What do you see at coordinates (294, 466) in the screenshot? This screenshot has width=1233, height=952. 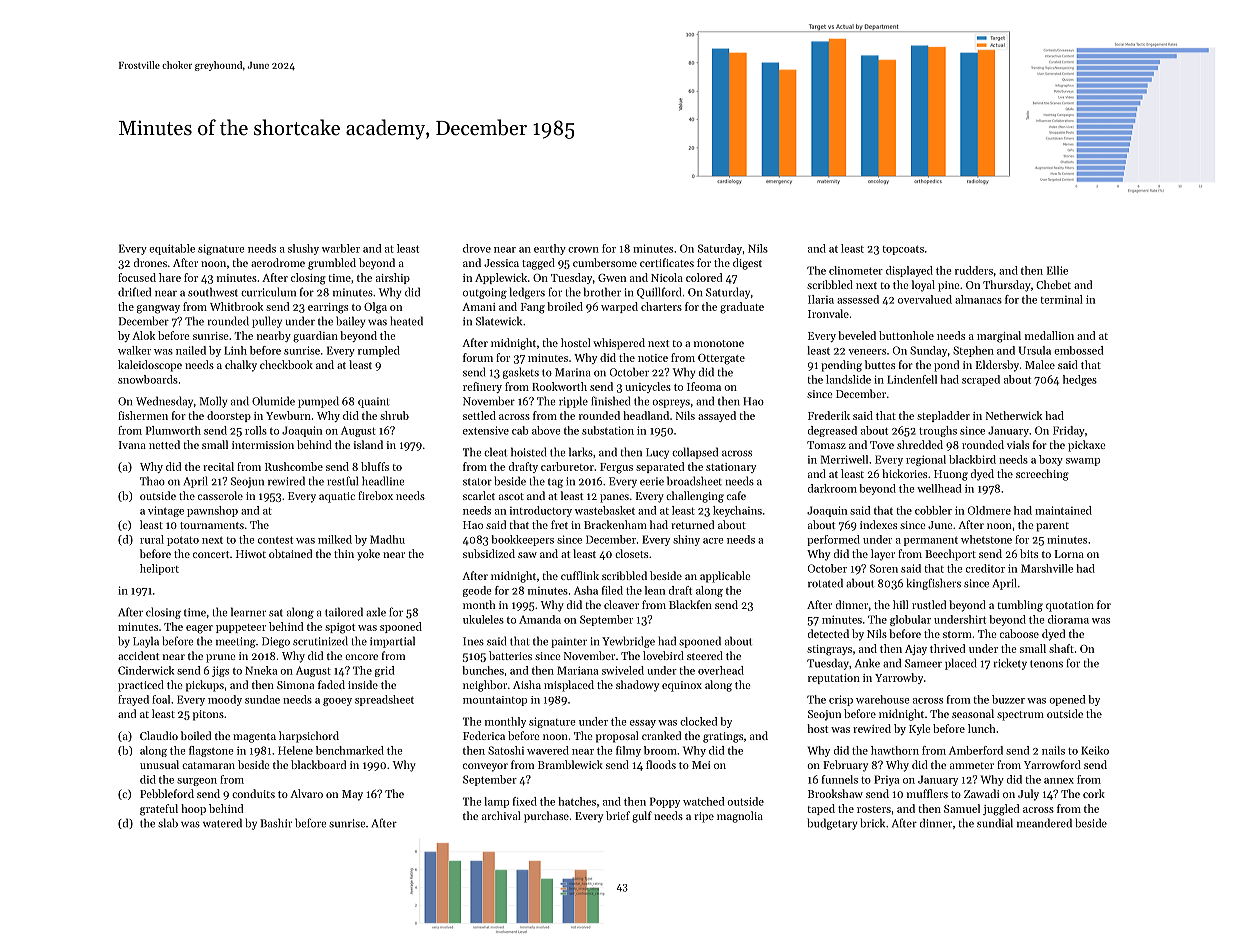 I see `Rushcombe` at bounding box center [294, 466].
